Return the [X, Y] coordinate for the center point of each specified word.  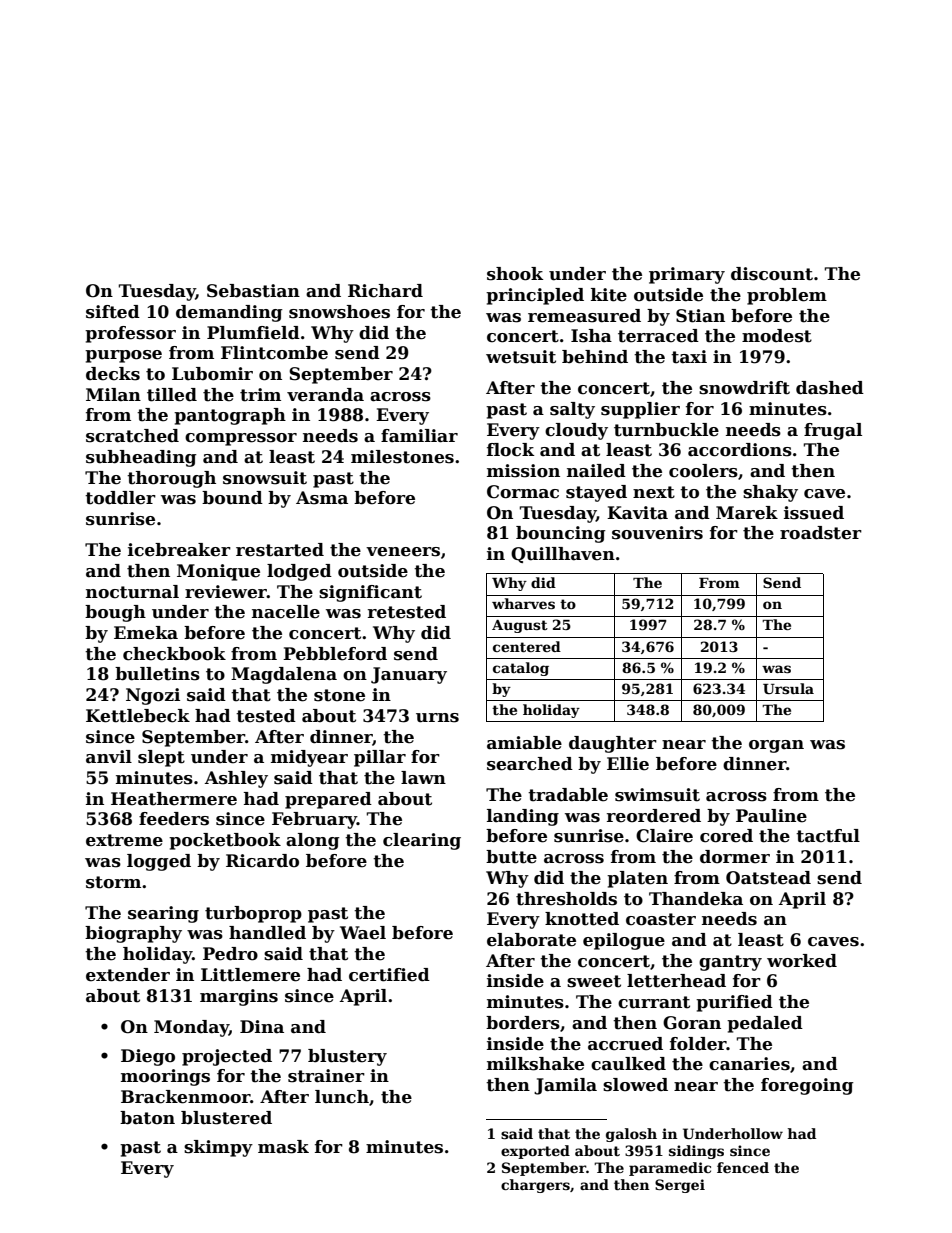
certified [389, 975]
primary [687, 275]
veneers [403, 552]
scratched [132, 436]
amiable [524, 743]
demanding [229, 313]
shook [515, 274]
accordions [740, 450]
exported [535, 1152]
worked [802, 961]
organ [776, 746]
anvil [109, 757]
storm [113, 882]
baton [147, 1118]
